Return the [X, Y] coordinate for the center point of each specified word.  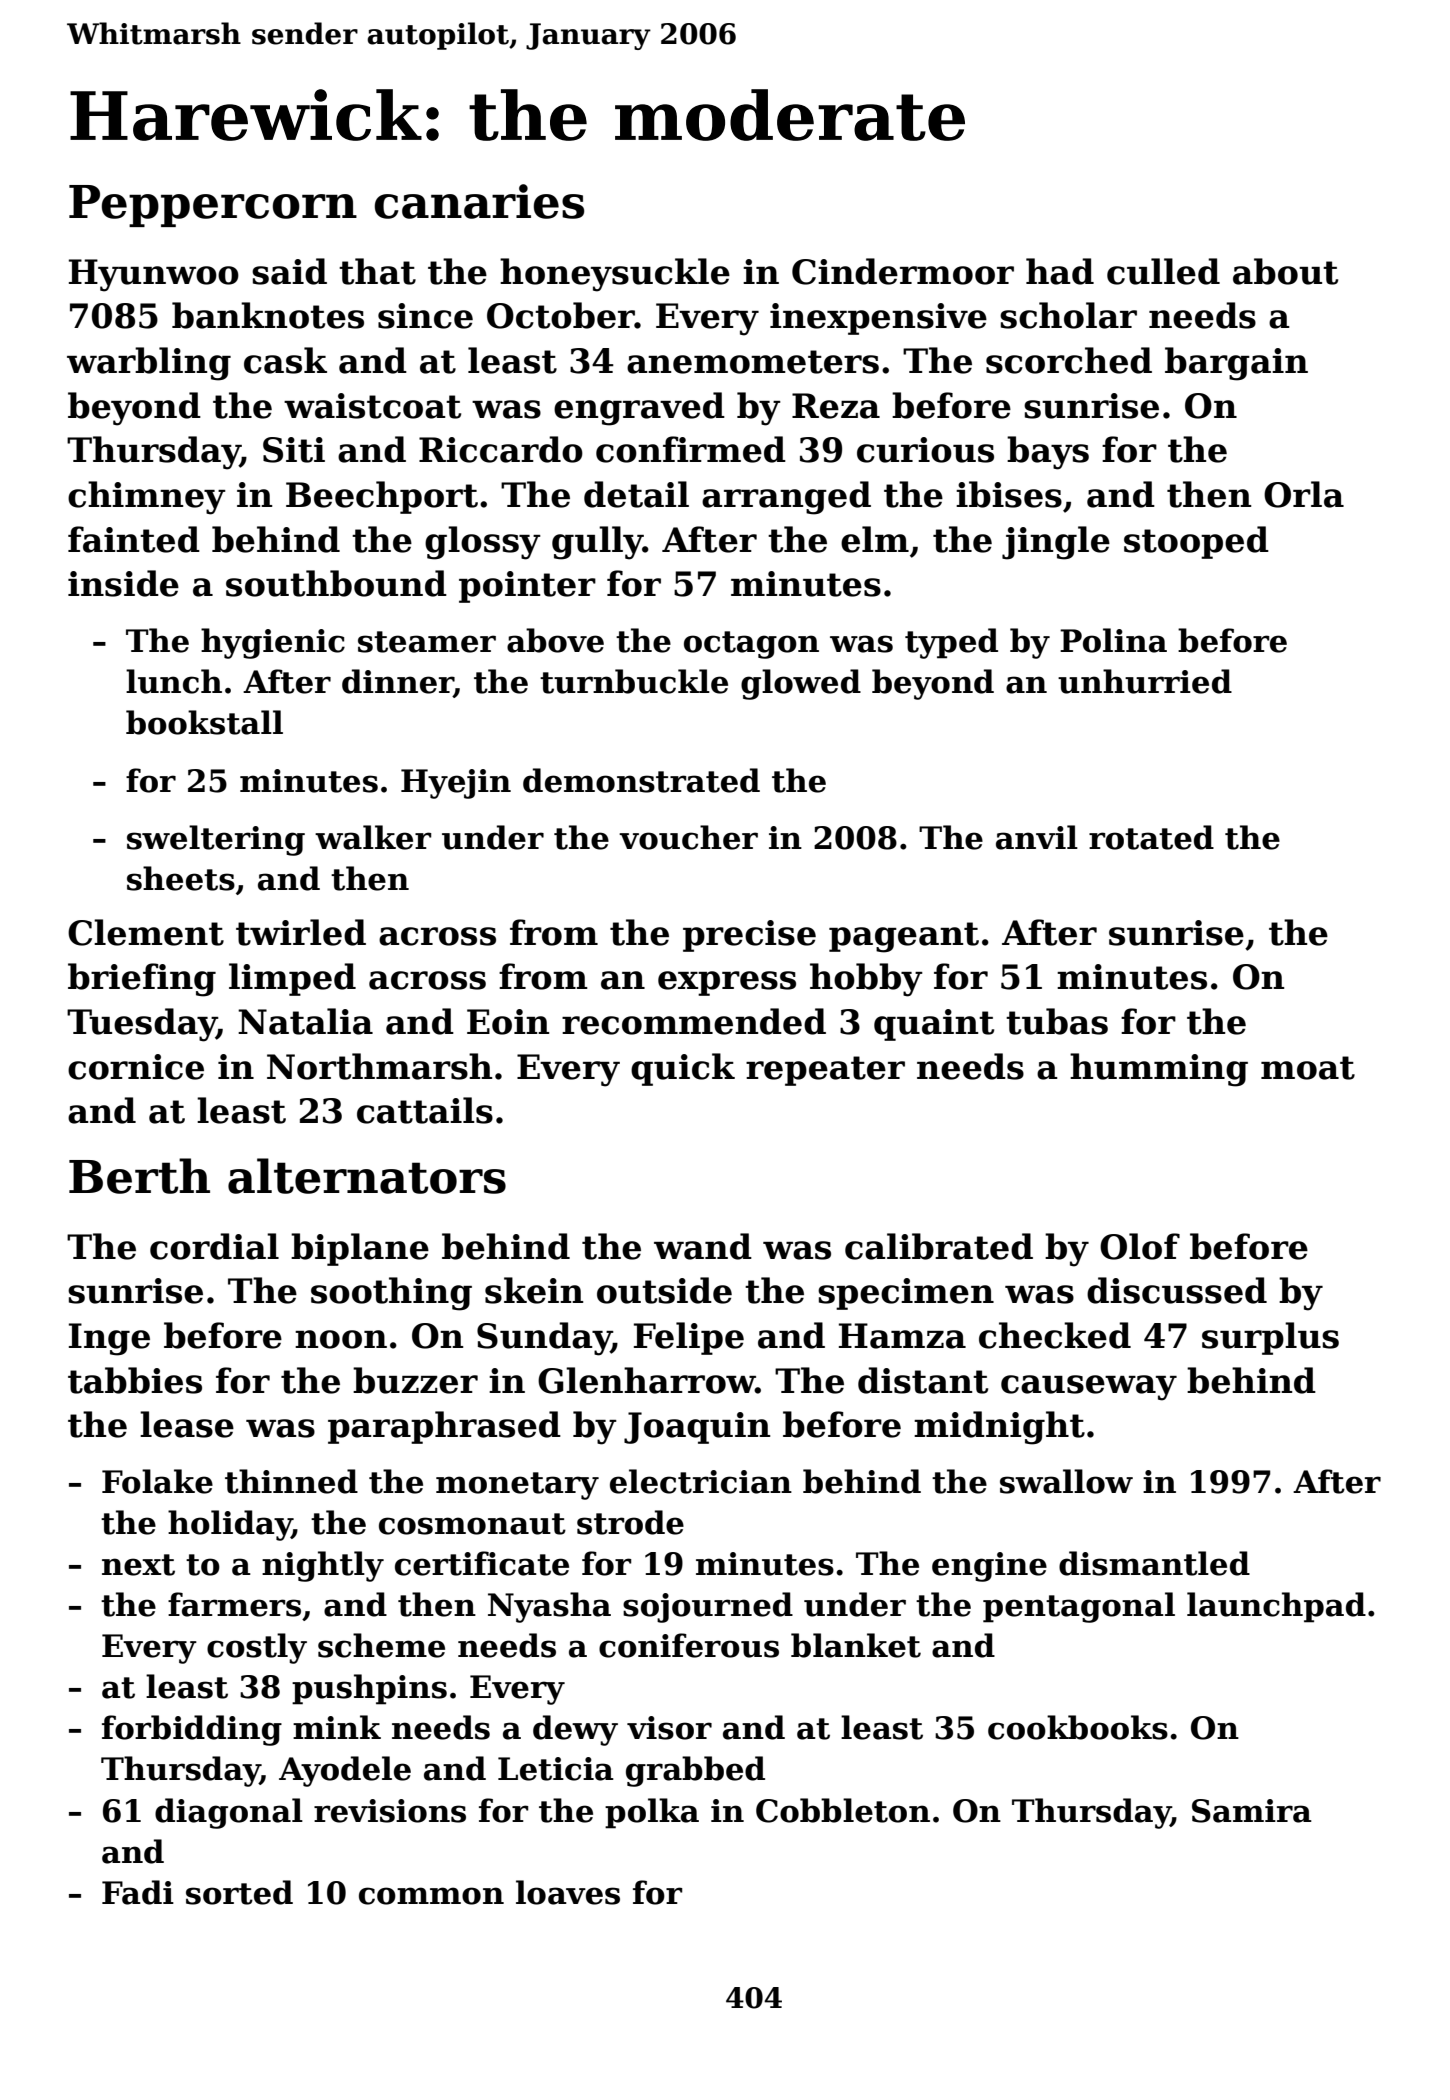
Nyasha [549, 1607]
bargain [1236, 364]
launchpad [1276, 1607]
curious [925, 450]
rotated [1151, 837]
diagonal [229, 1813]
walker [373, 837]
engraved [639, 409]
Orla [1304, 494]
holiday [230, 1525]
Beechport [382, 497]
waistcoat [372, 406]
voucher [688, 837]
